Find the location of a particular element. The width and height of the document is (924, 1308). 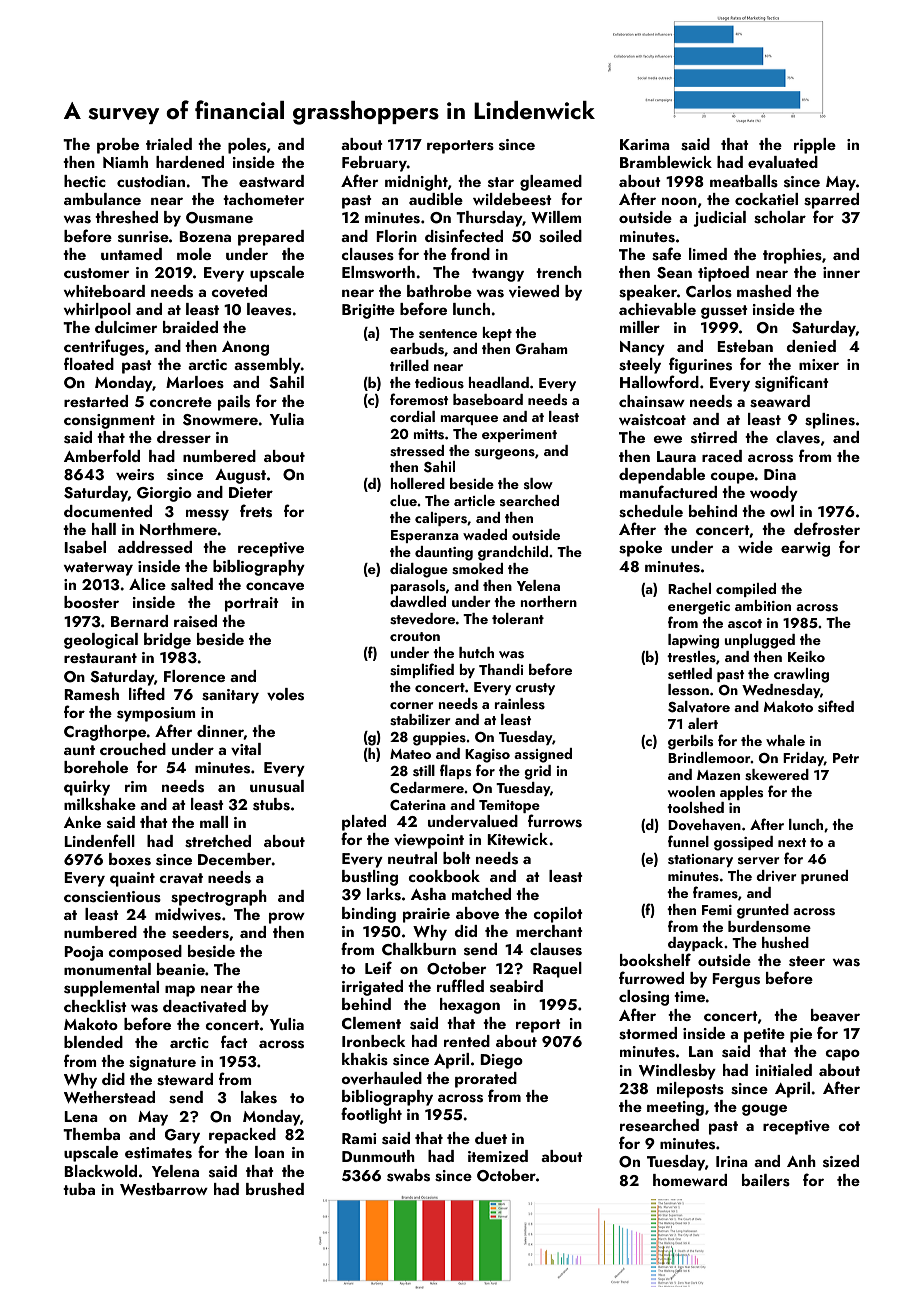

tuba is located at coordinates (79, 1189).
